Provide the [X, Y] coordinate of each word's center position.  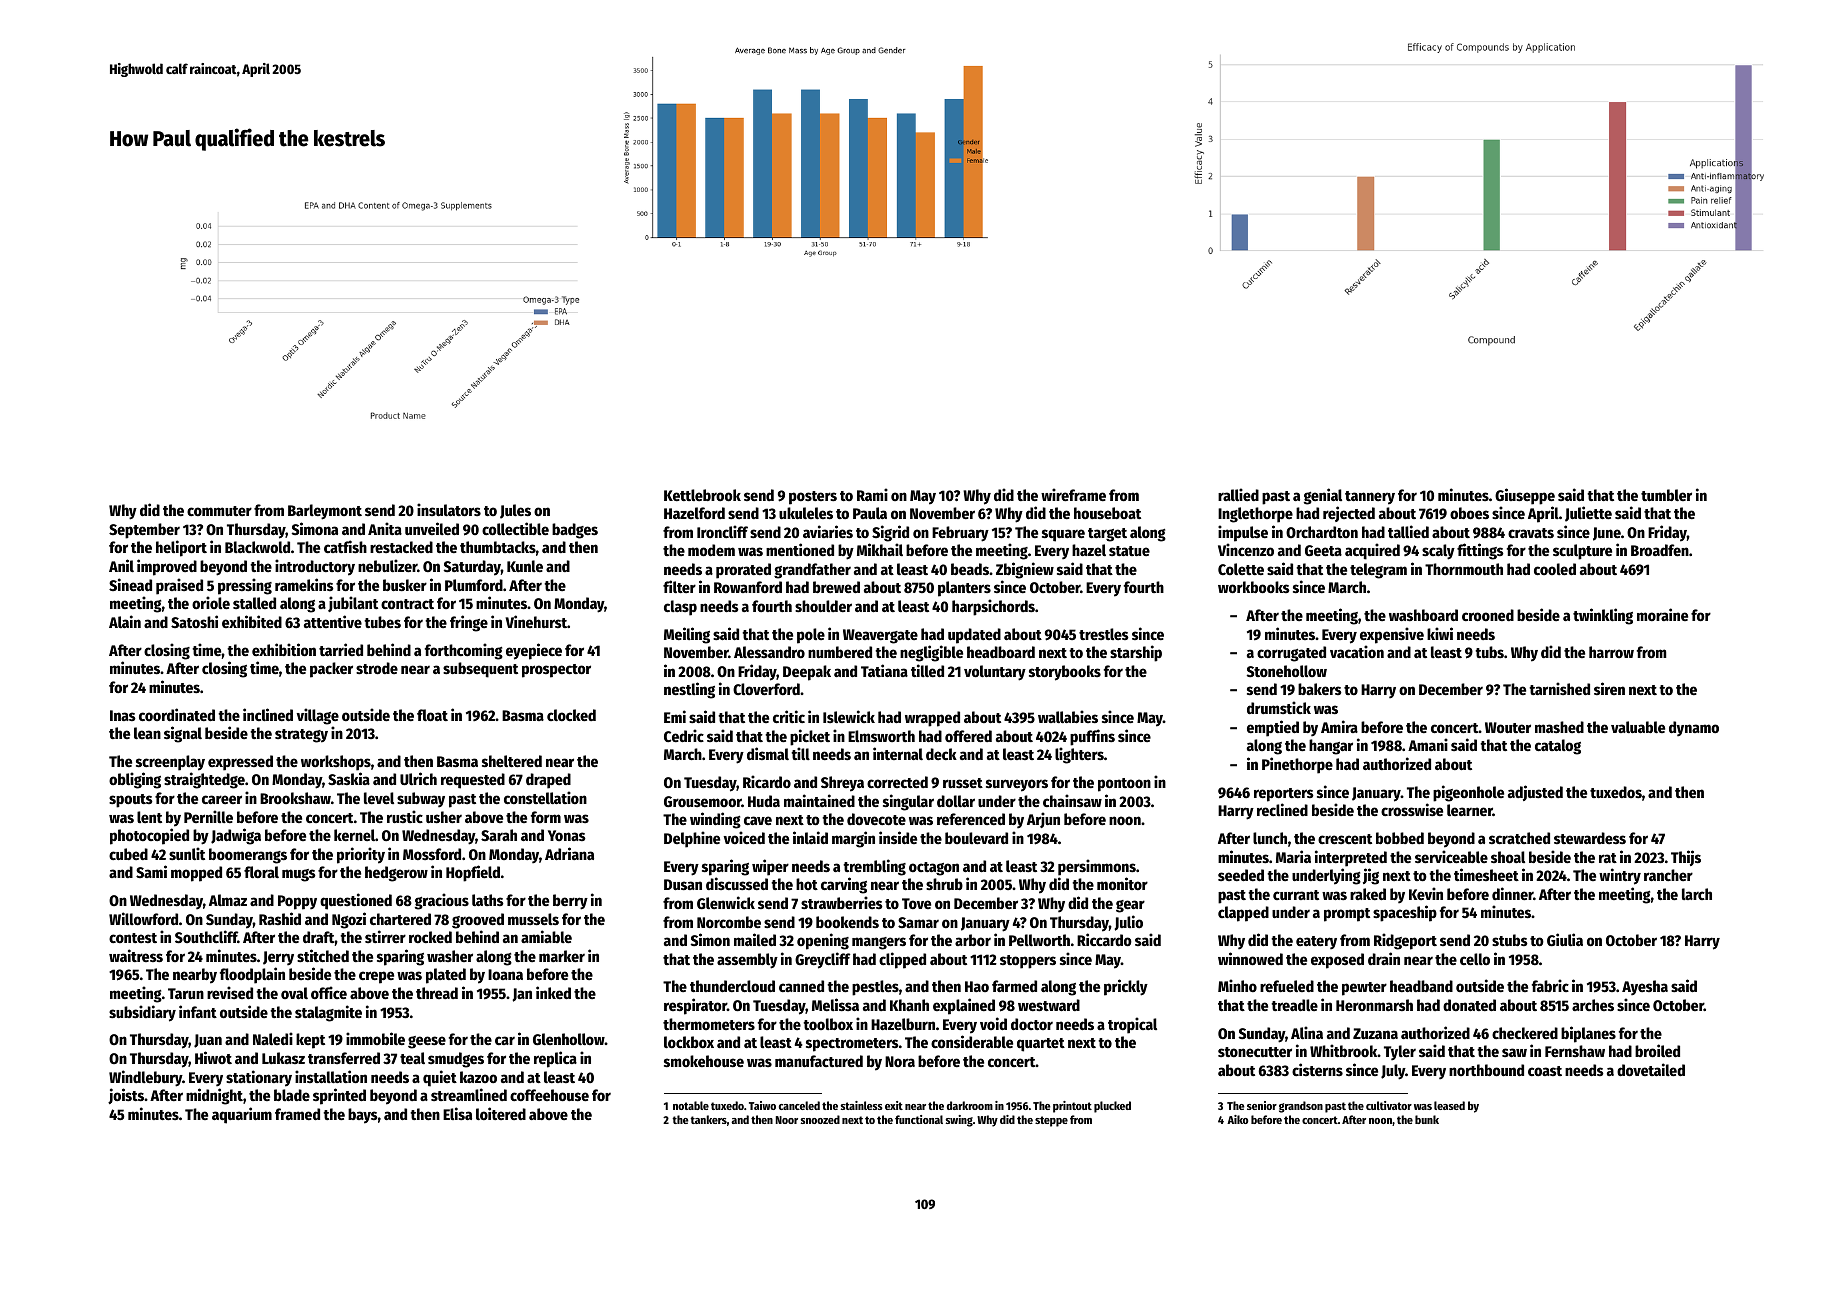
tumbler [1666, 495]
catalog [1558, 747]
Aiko [1237, 1119]
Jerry [278, 958]
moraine [1662, 614]
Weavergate [880, 636]
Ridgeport [1405, 941]
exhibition [284, 649]
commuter [219, 511]
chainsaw [1072, 800]
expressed [240, 763]
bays [363, 1116]
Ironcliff [722, 531]
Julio [1129, 923]
